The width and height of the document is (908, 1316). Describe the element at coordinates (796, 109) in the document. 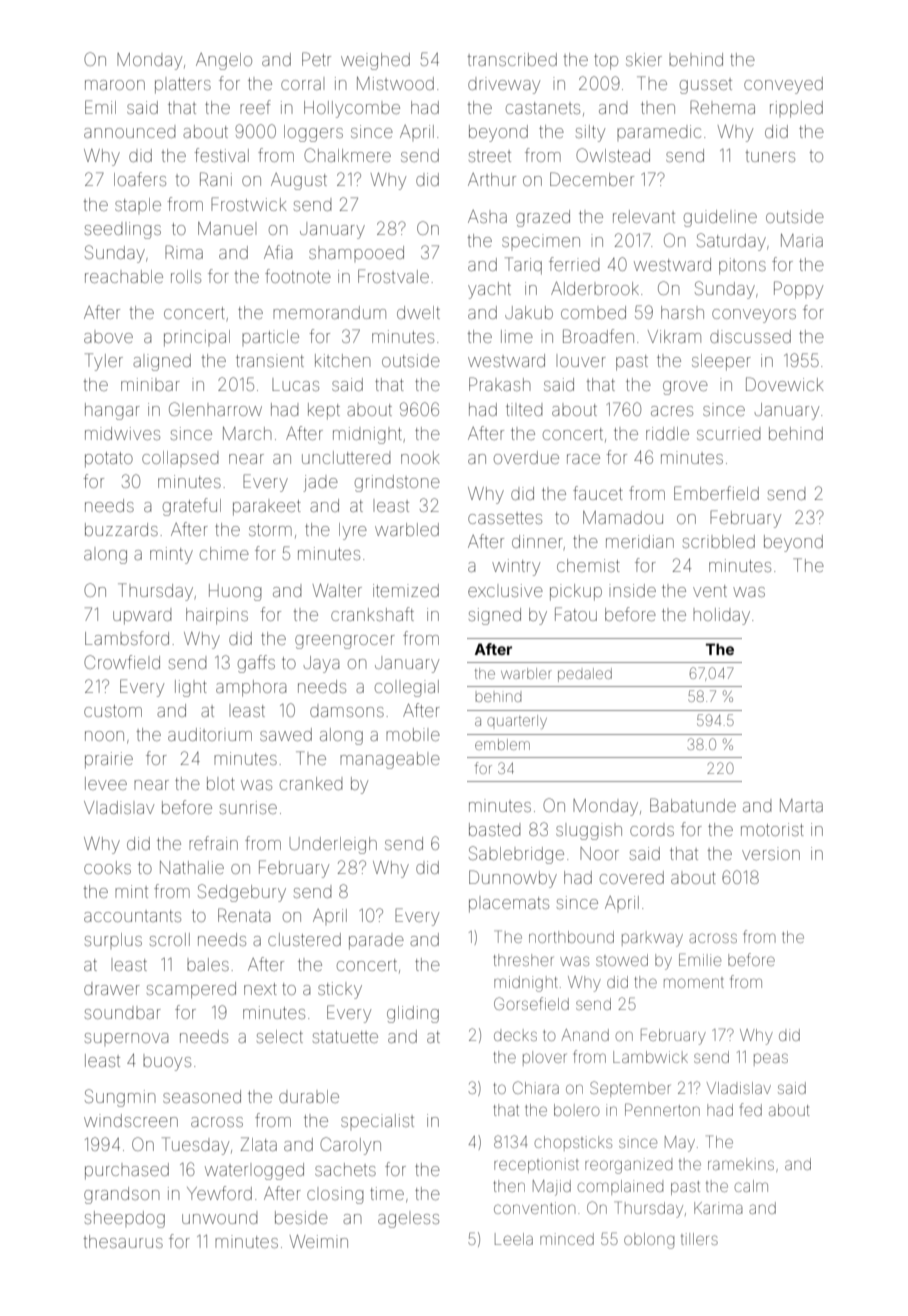

I see `rippled` at that location.
